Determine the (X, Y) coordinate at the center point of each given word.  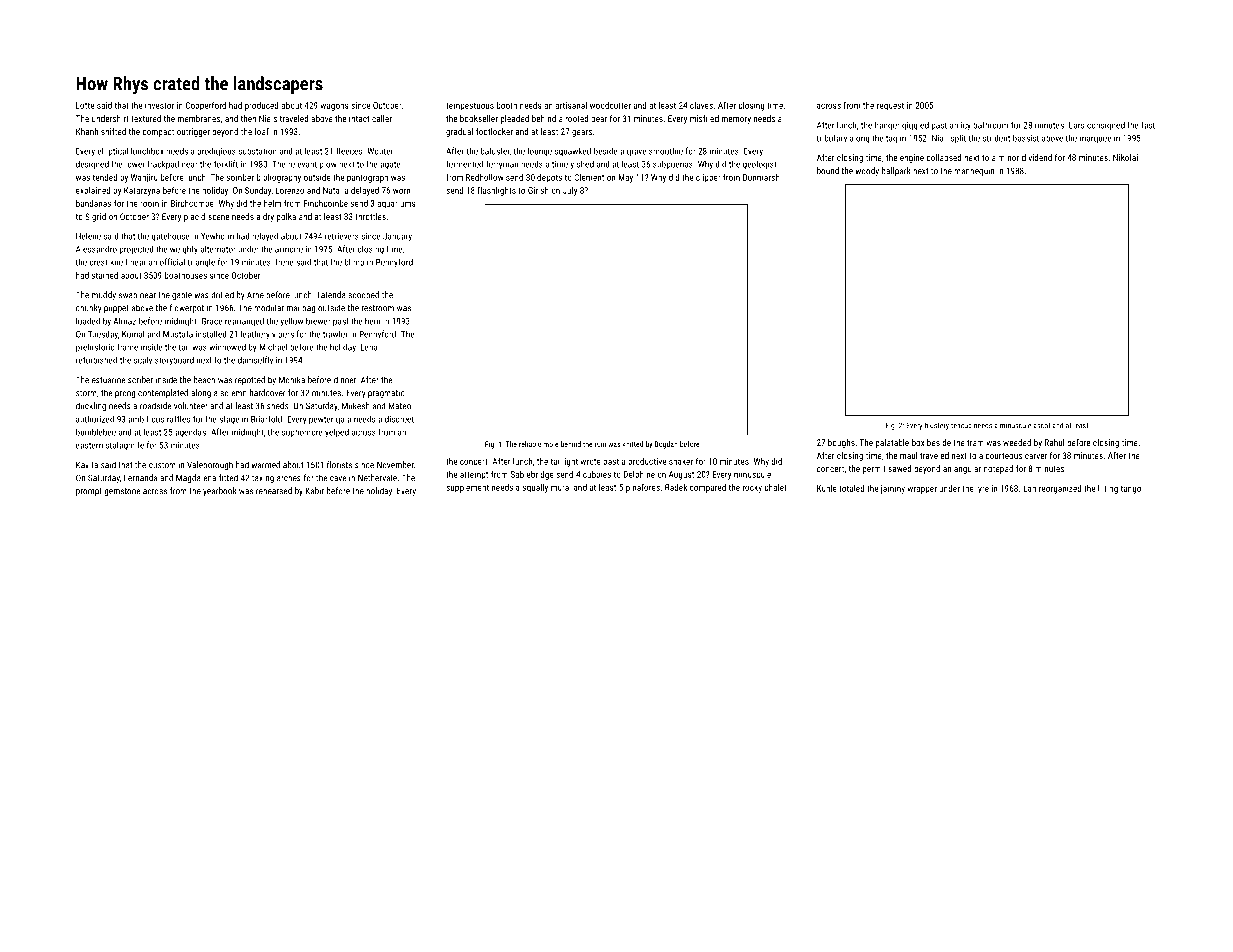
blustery (937, 426)
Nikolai (1125, 157)
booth (507, 105)
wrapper (922, 490)
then (248, 118)
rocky (752, 488)
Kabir (314, 491)
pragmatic (386, 393)
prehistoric (95, 348)
